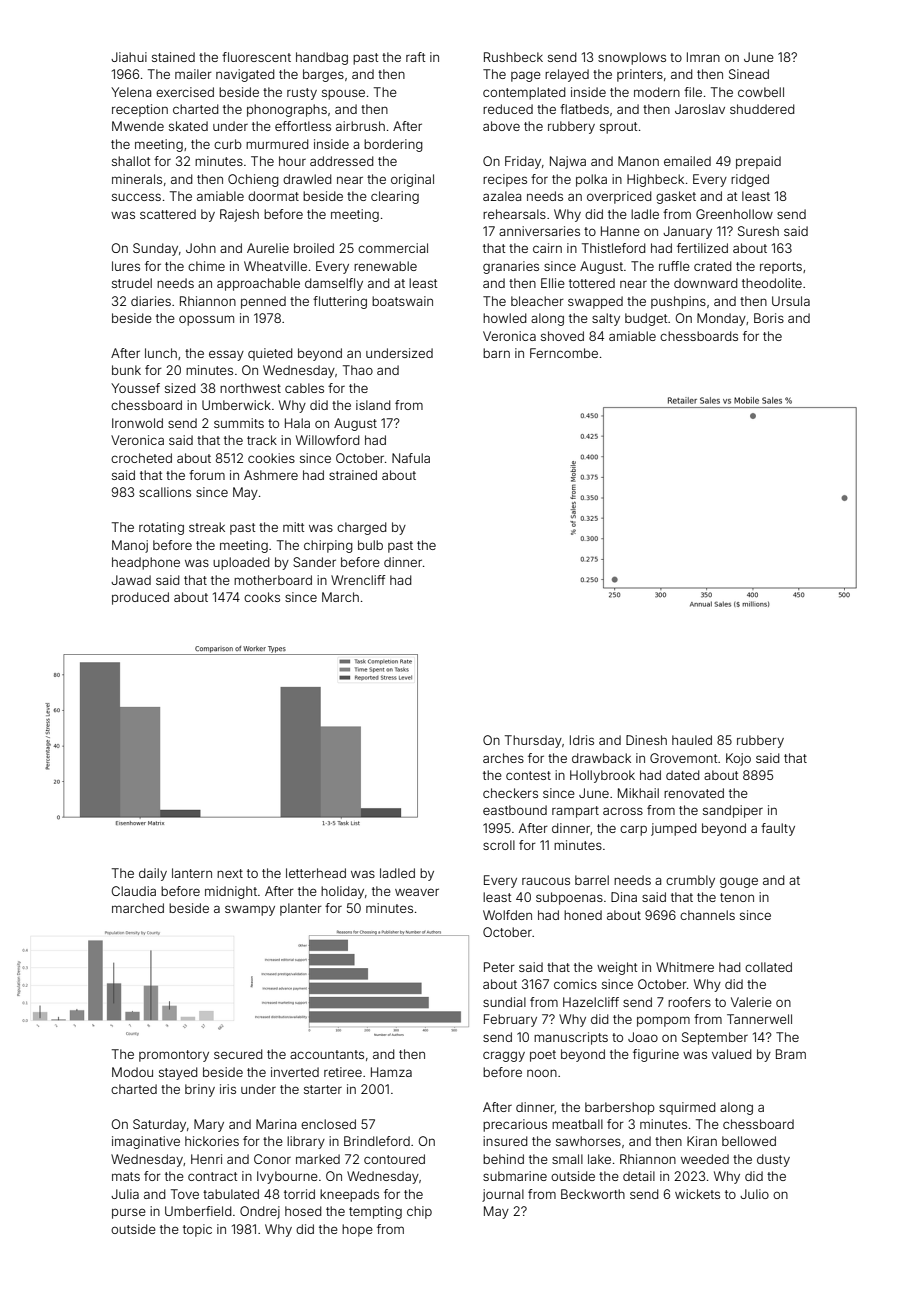 This screenshot has width=924, height=1308. Describe the element at coordinates (685, 967) in the screenshot. I see `Whitmere` at that location.
